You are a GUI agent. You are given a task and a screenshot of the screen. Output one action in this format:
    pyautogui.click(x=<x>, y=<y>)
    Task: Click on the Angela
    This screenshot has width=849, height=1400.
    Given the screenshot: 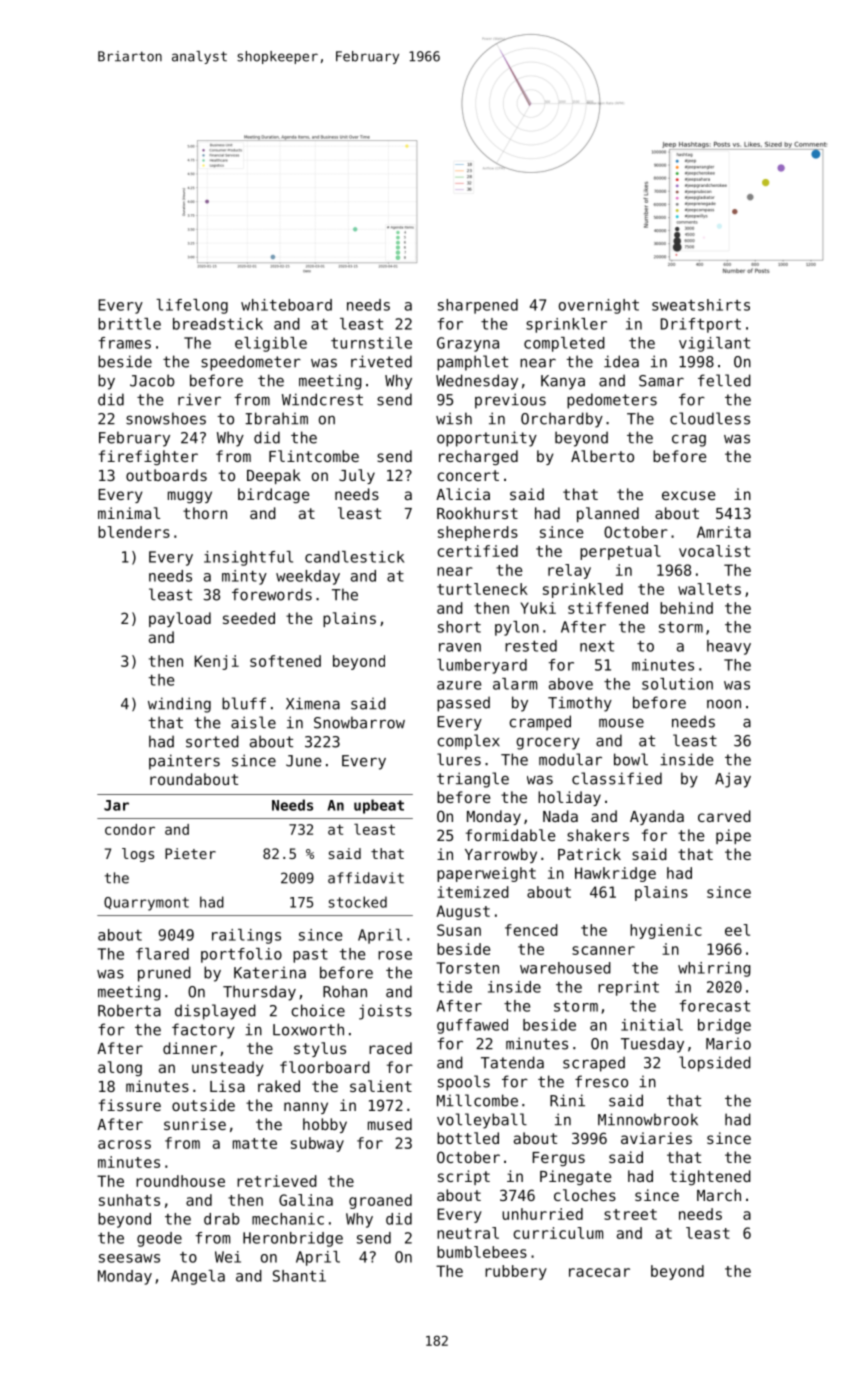 What is the action you would take?
    pyautogui.click(x=198, y=1277)
